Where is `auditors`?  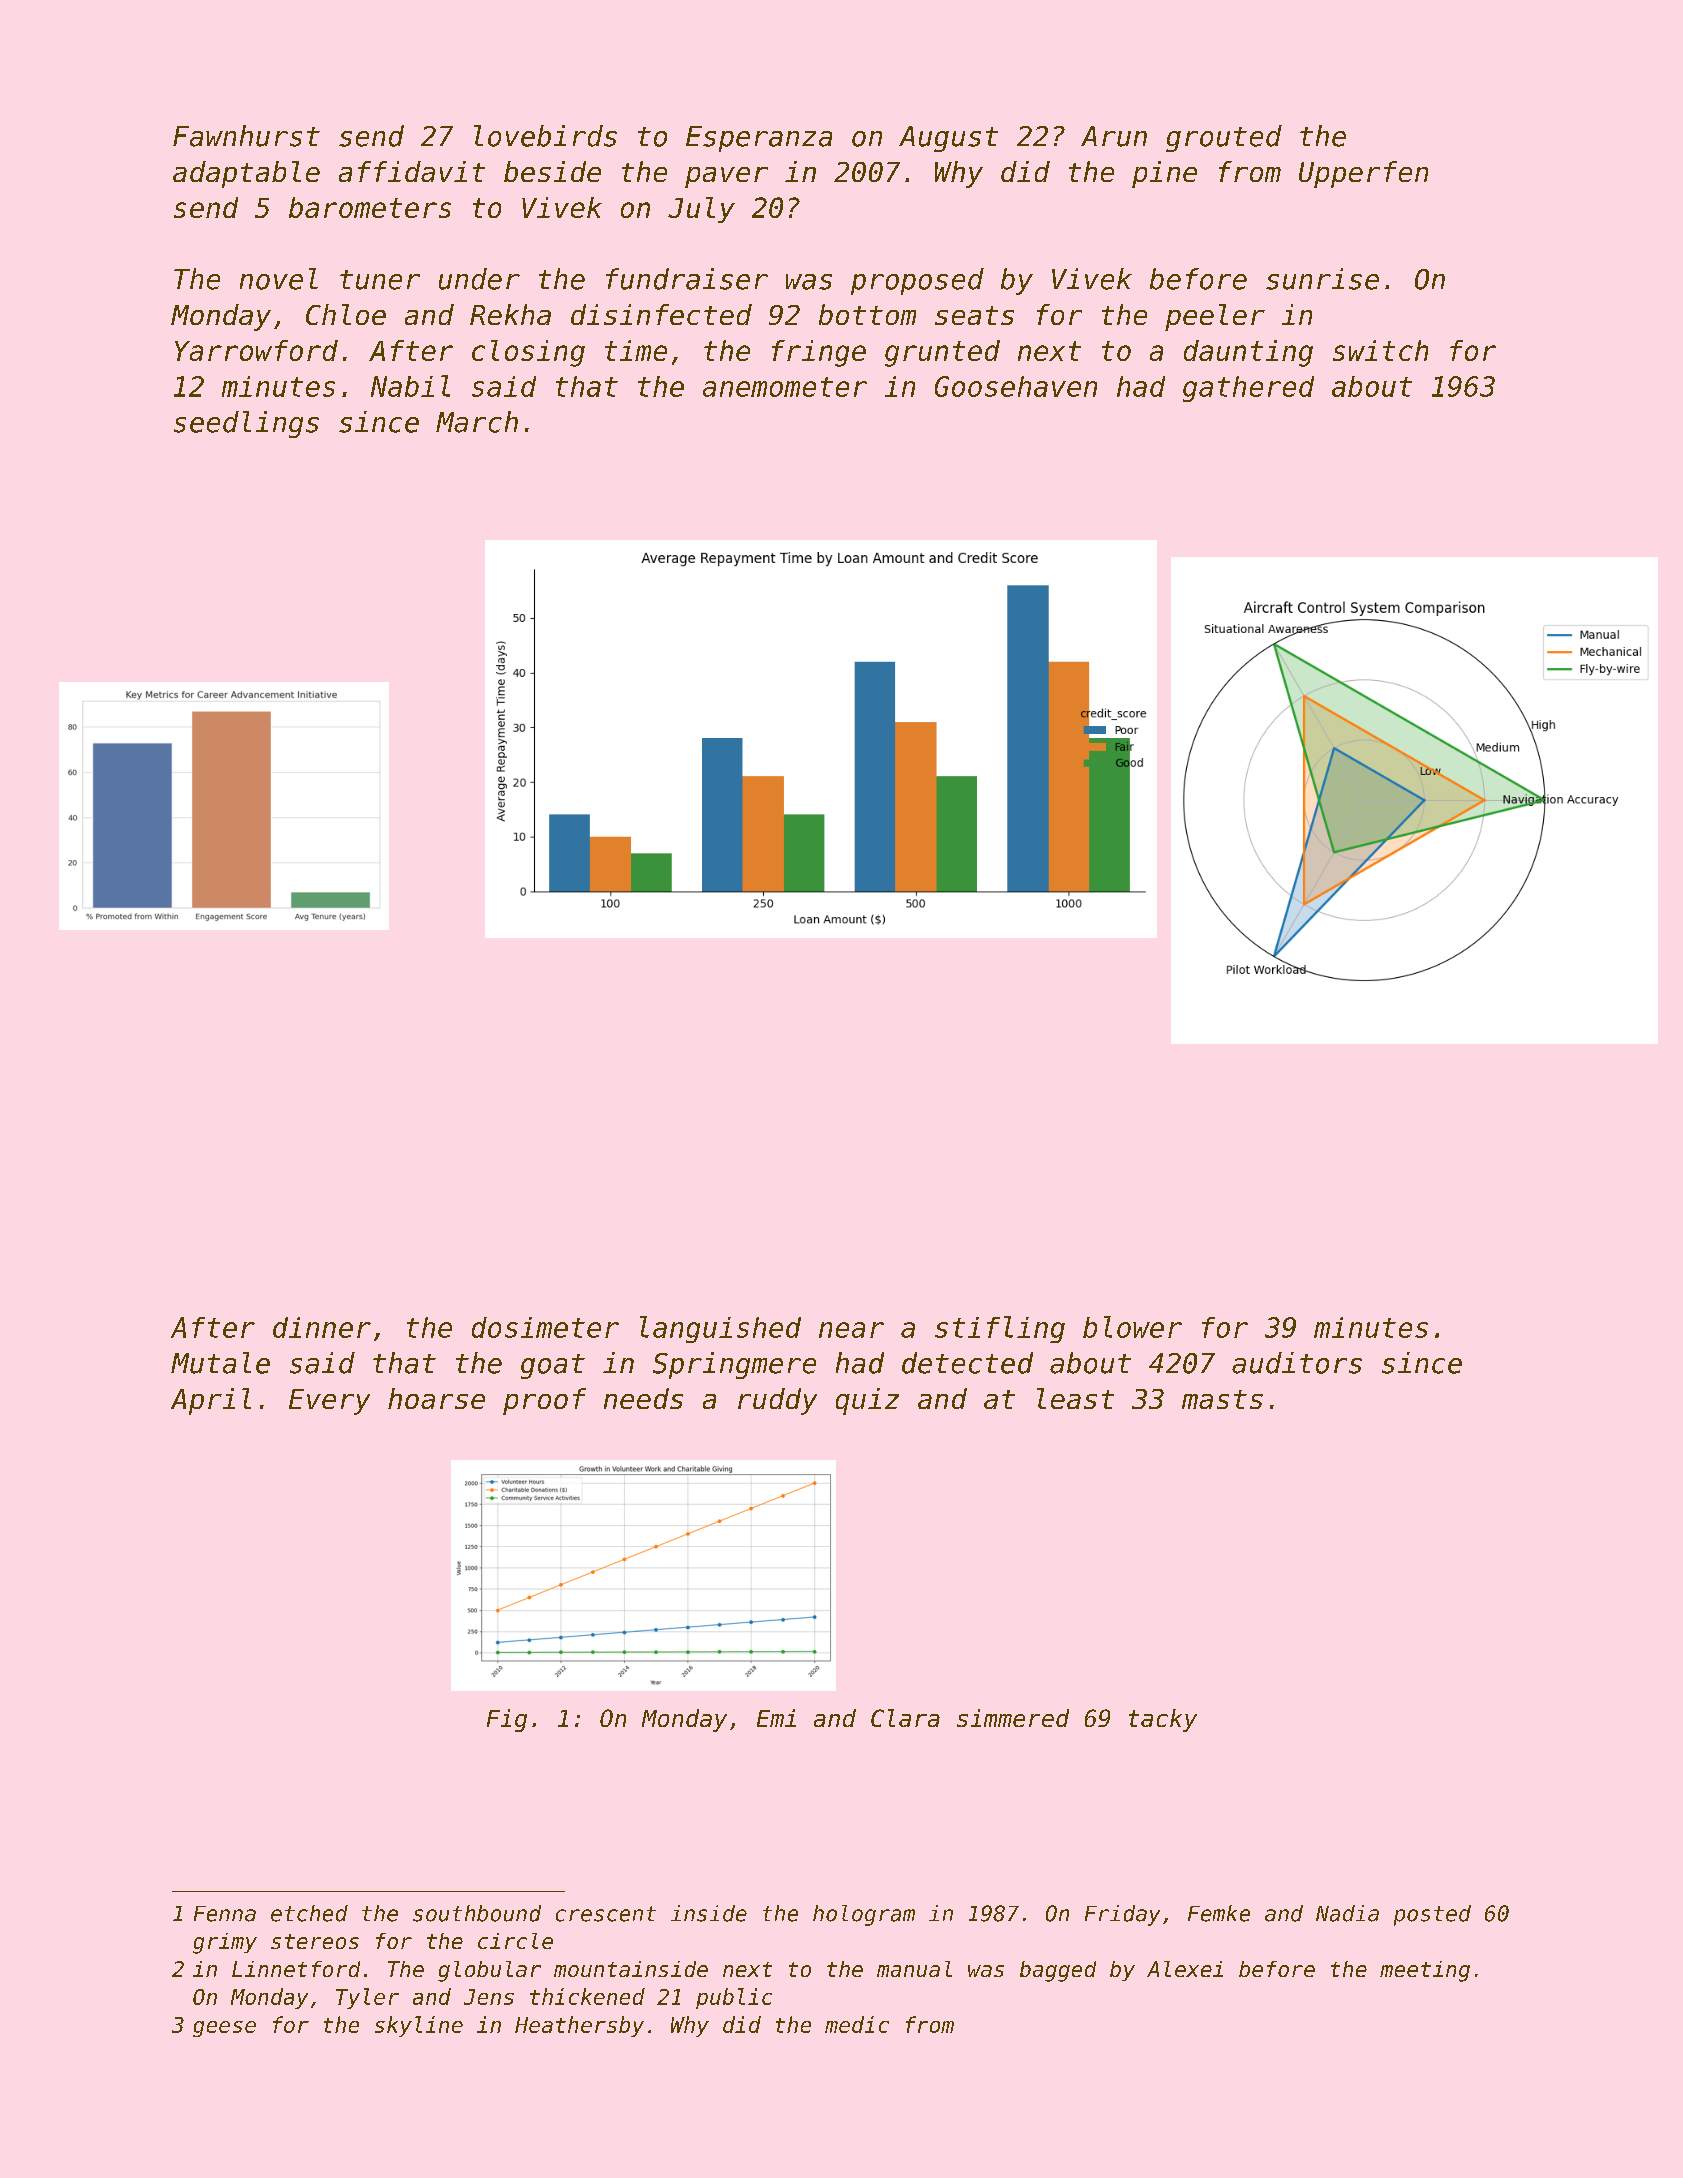 auditors is located at coordinates (1297, 1363).
